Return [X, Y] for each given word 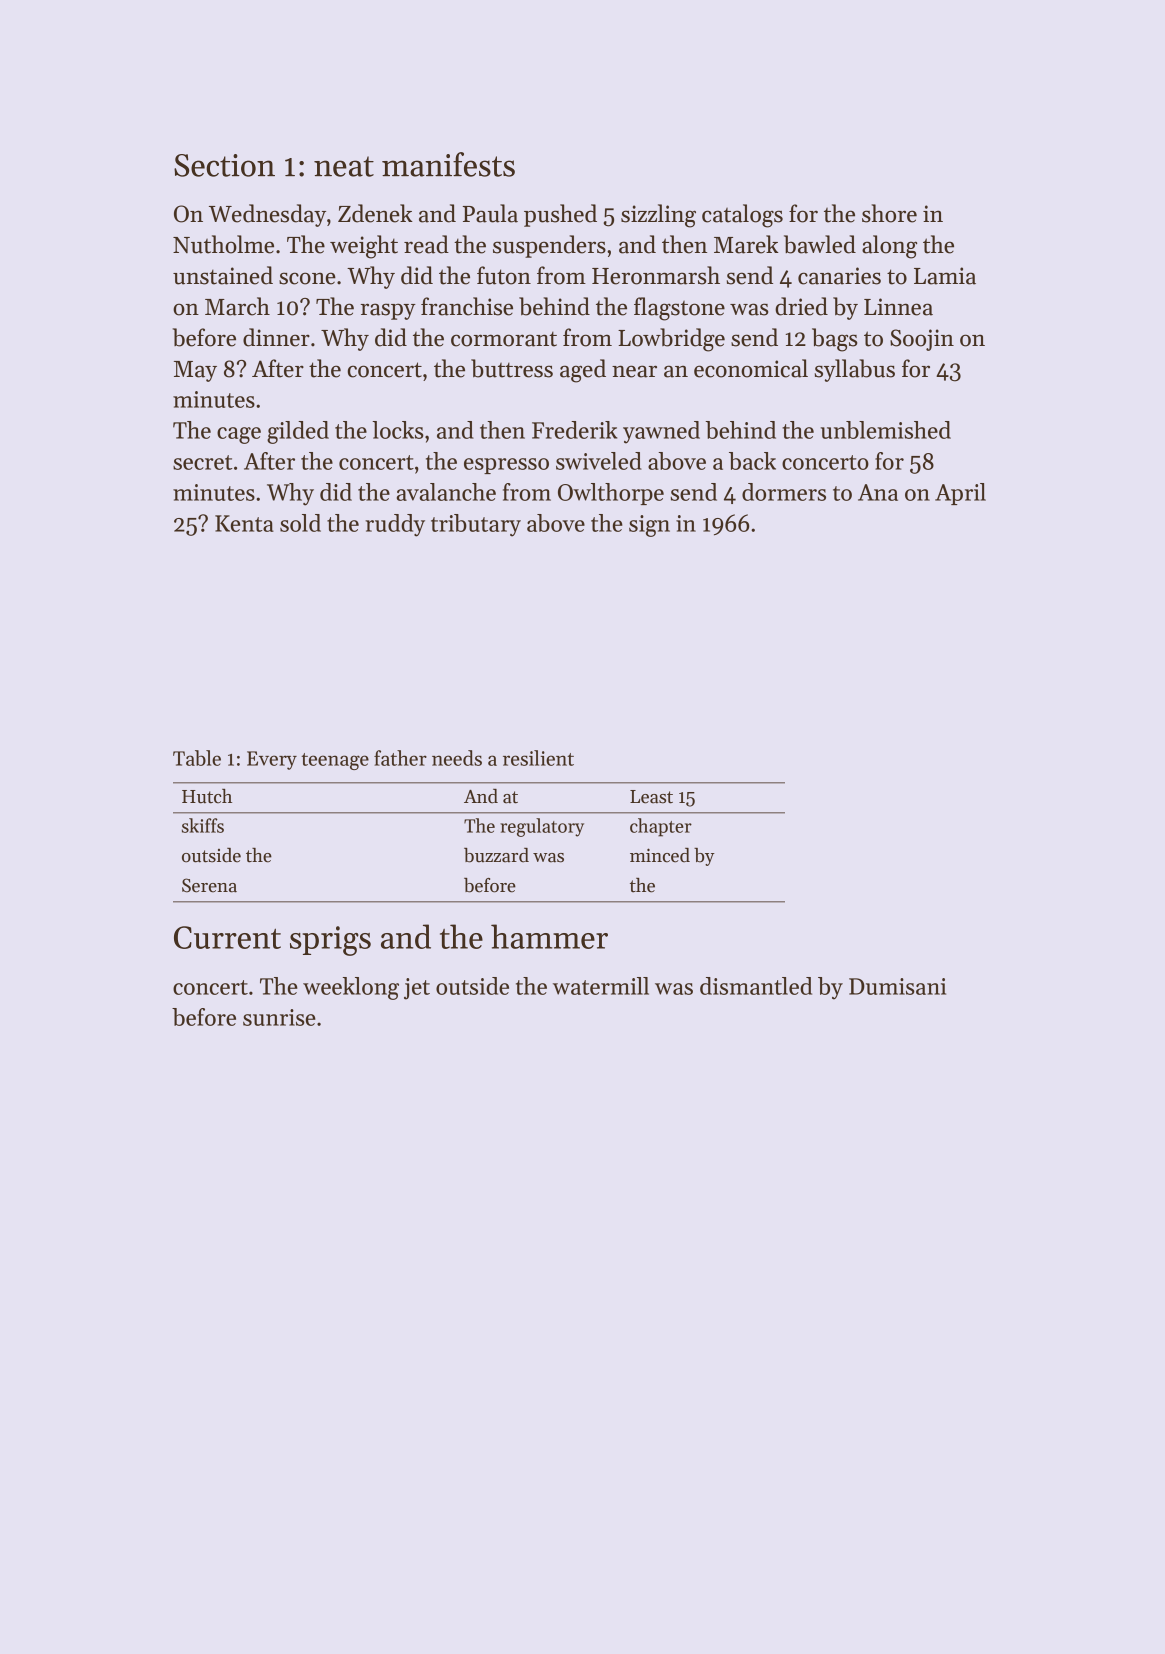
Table [197, 758]
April [960, 494]
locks [398, 430]
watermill [601, 986]
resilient [538, 758]
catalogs [742, 216]
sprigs [330, 941]
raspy [388, 311]
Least [651, 797]
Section [224, 165]
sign [649, 526]
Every [272, 760]
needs [457, 758]
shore [889, 213]
